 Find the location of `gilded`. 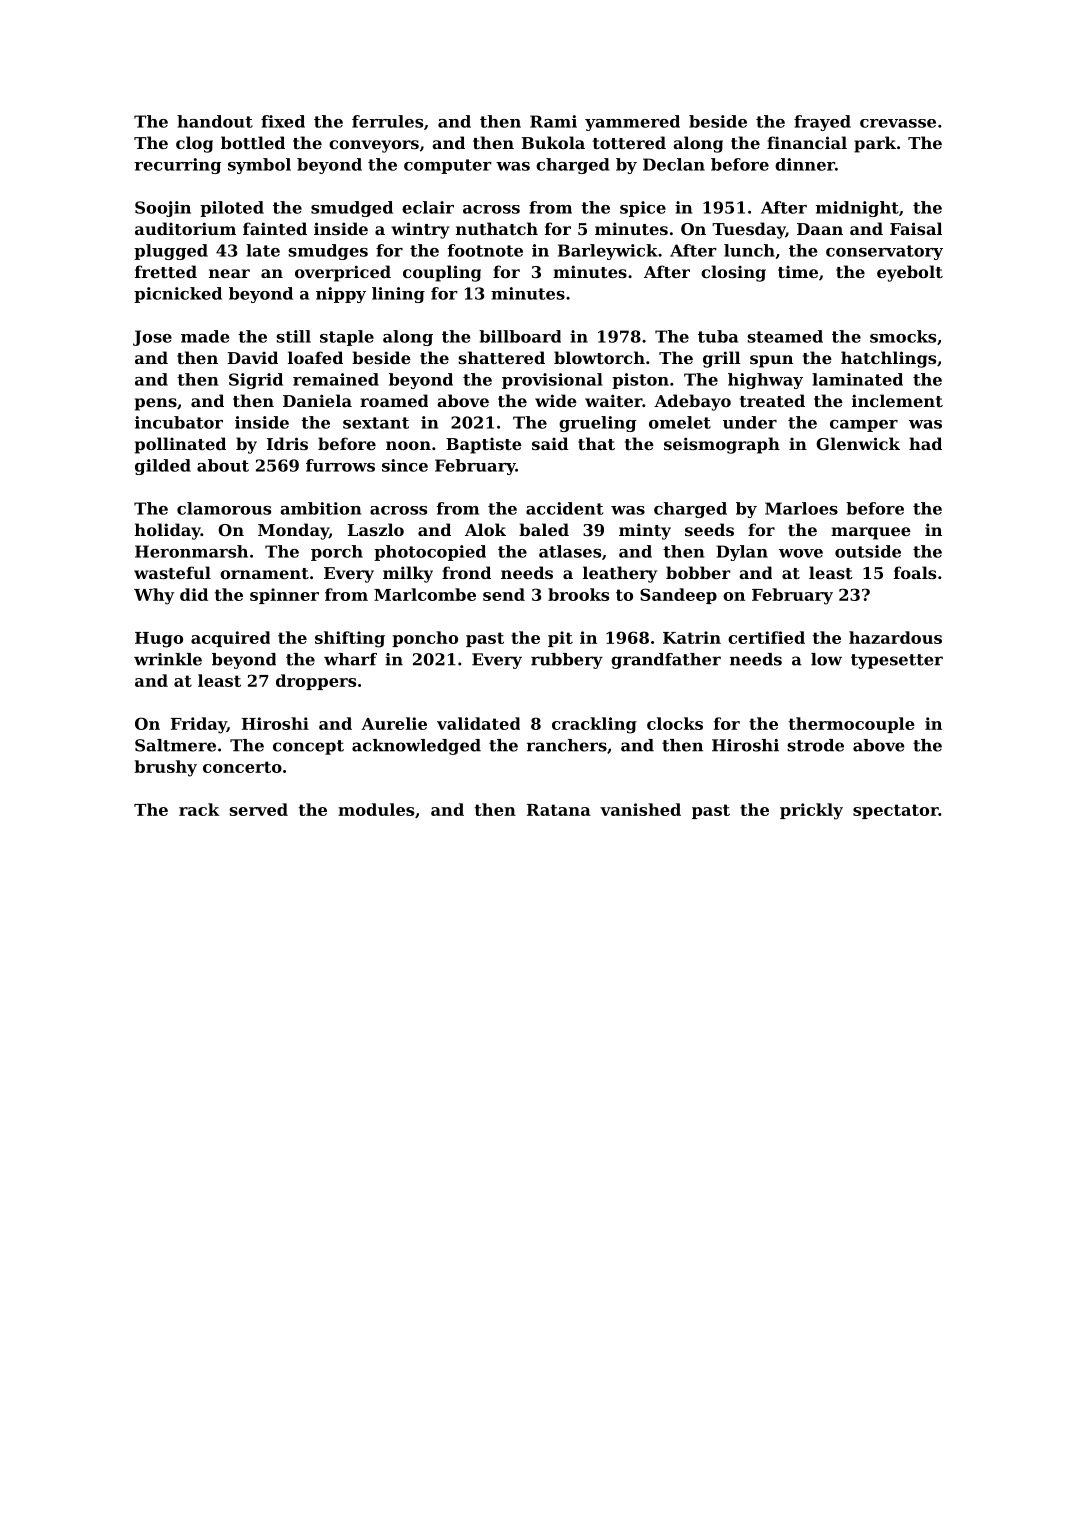

gilded is located at coordinates (163, 467).
